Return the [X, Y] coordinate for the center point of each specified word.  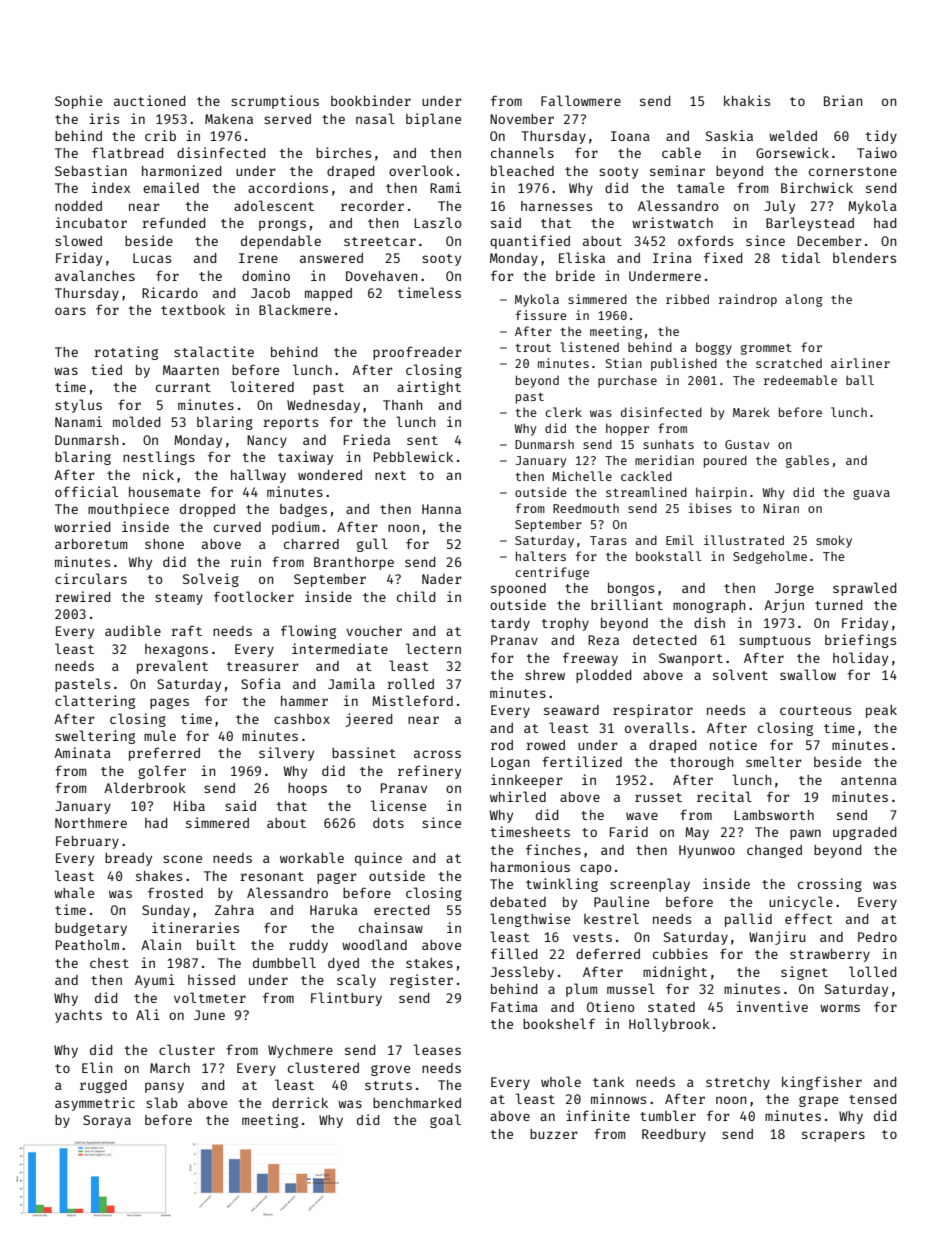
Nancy [267, 441]
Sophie [78, 102]
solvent [740, 674]
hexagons [176, 650]
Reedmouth [586, 508]
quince [378, 859]
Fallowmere [581, 100]
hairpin [721, 493]
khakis [747, 100]
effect [809, 918]
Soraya [107, 1121]
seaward [571, 710]
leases [437, 1049]
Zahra [234, 910]
